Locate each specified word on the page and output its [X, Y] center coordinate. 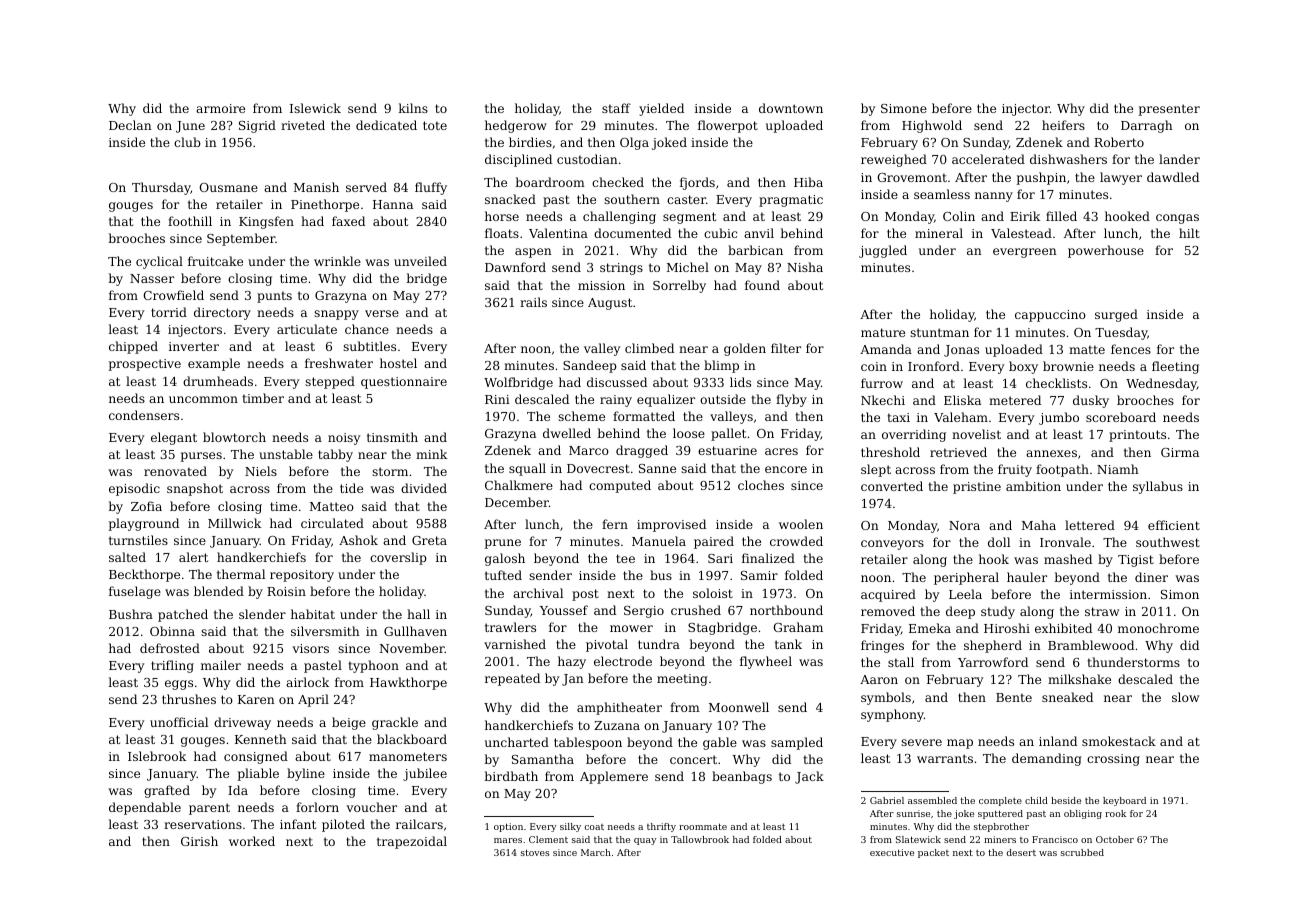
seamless [942, 194]
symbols [886, 698]
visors [311, 648]
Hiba [808, 182]
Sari [720, 558]
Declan [130, 125]
